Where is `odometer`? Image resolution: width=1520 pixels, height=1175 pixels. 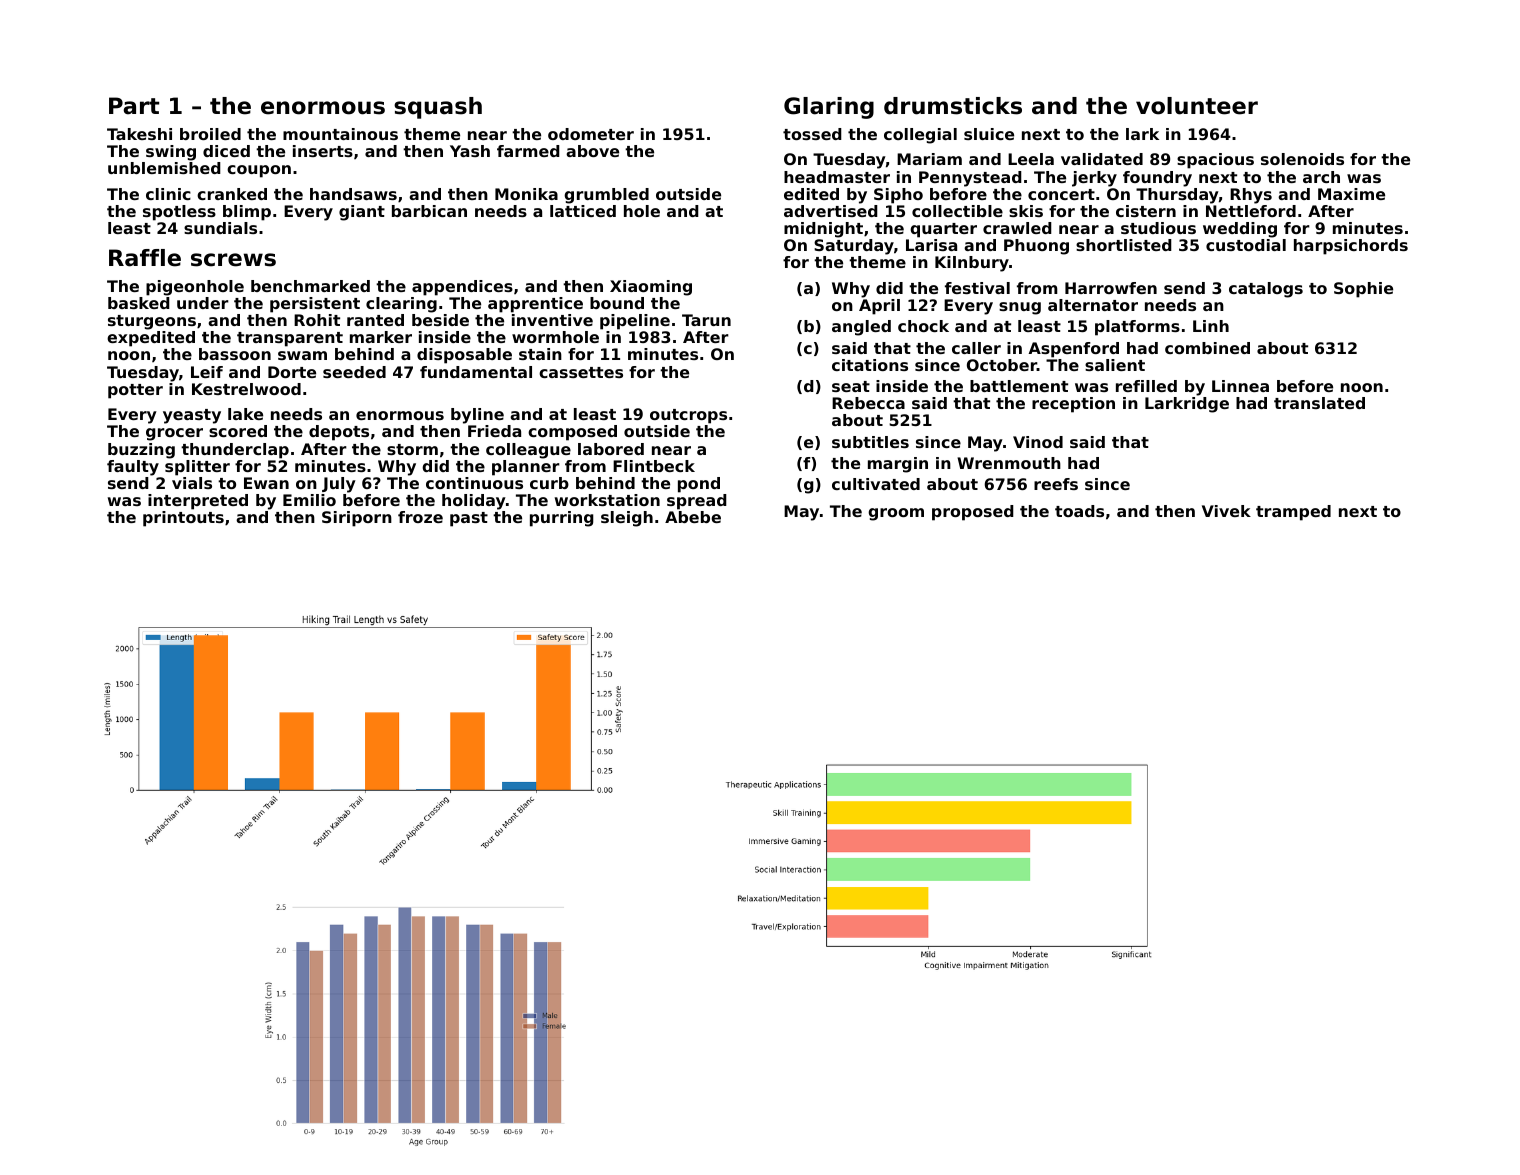 odometer is located at coordinates (591, 134).
